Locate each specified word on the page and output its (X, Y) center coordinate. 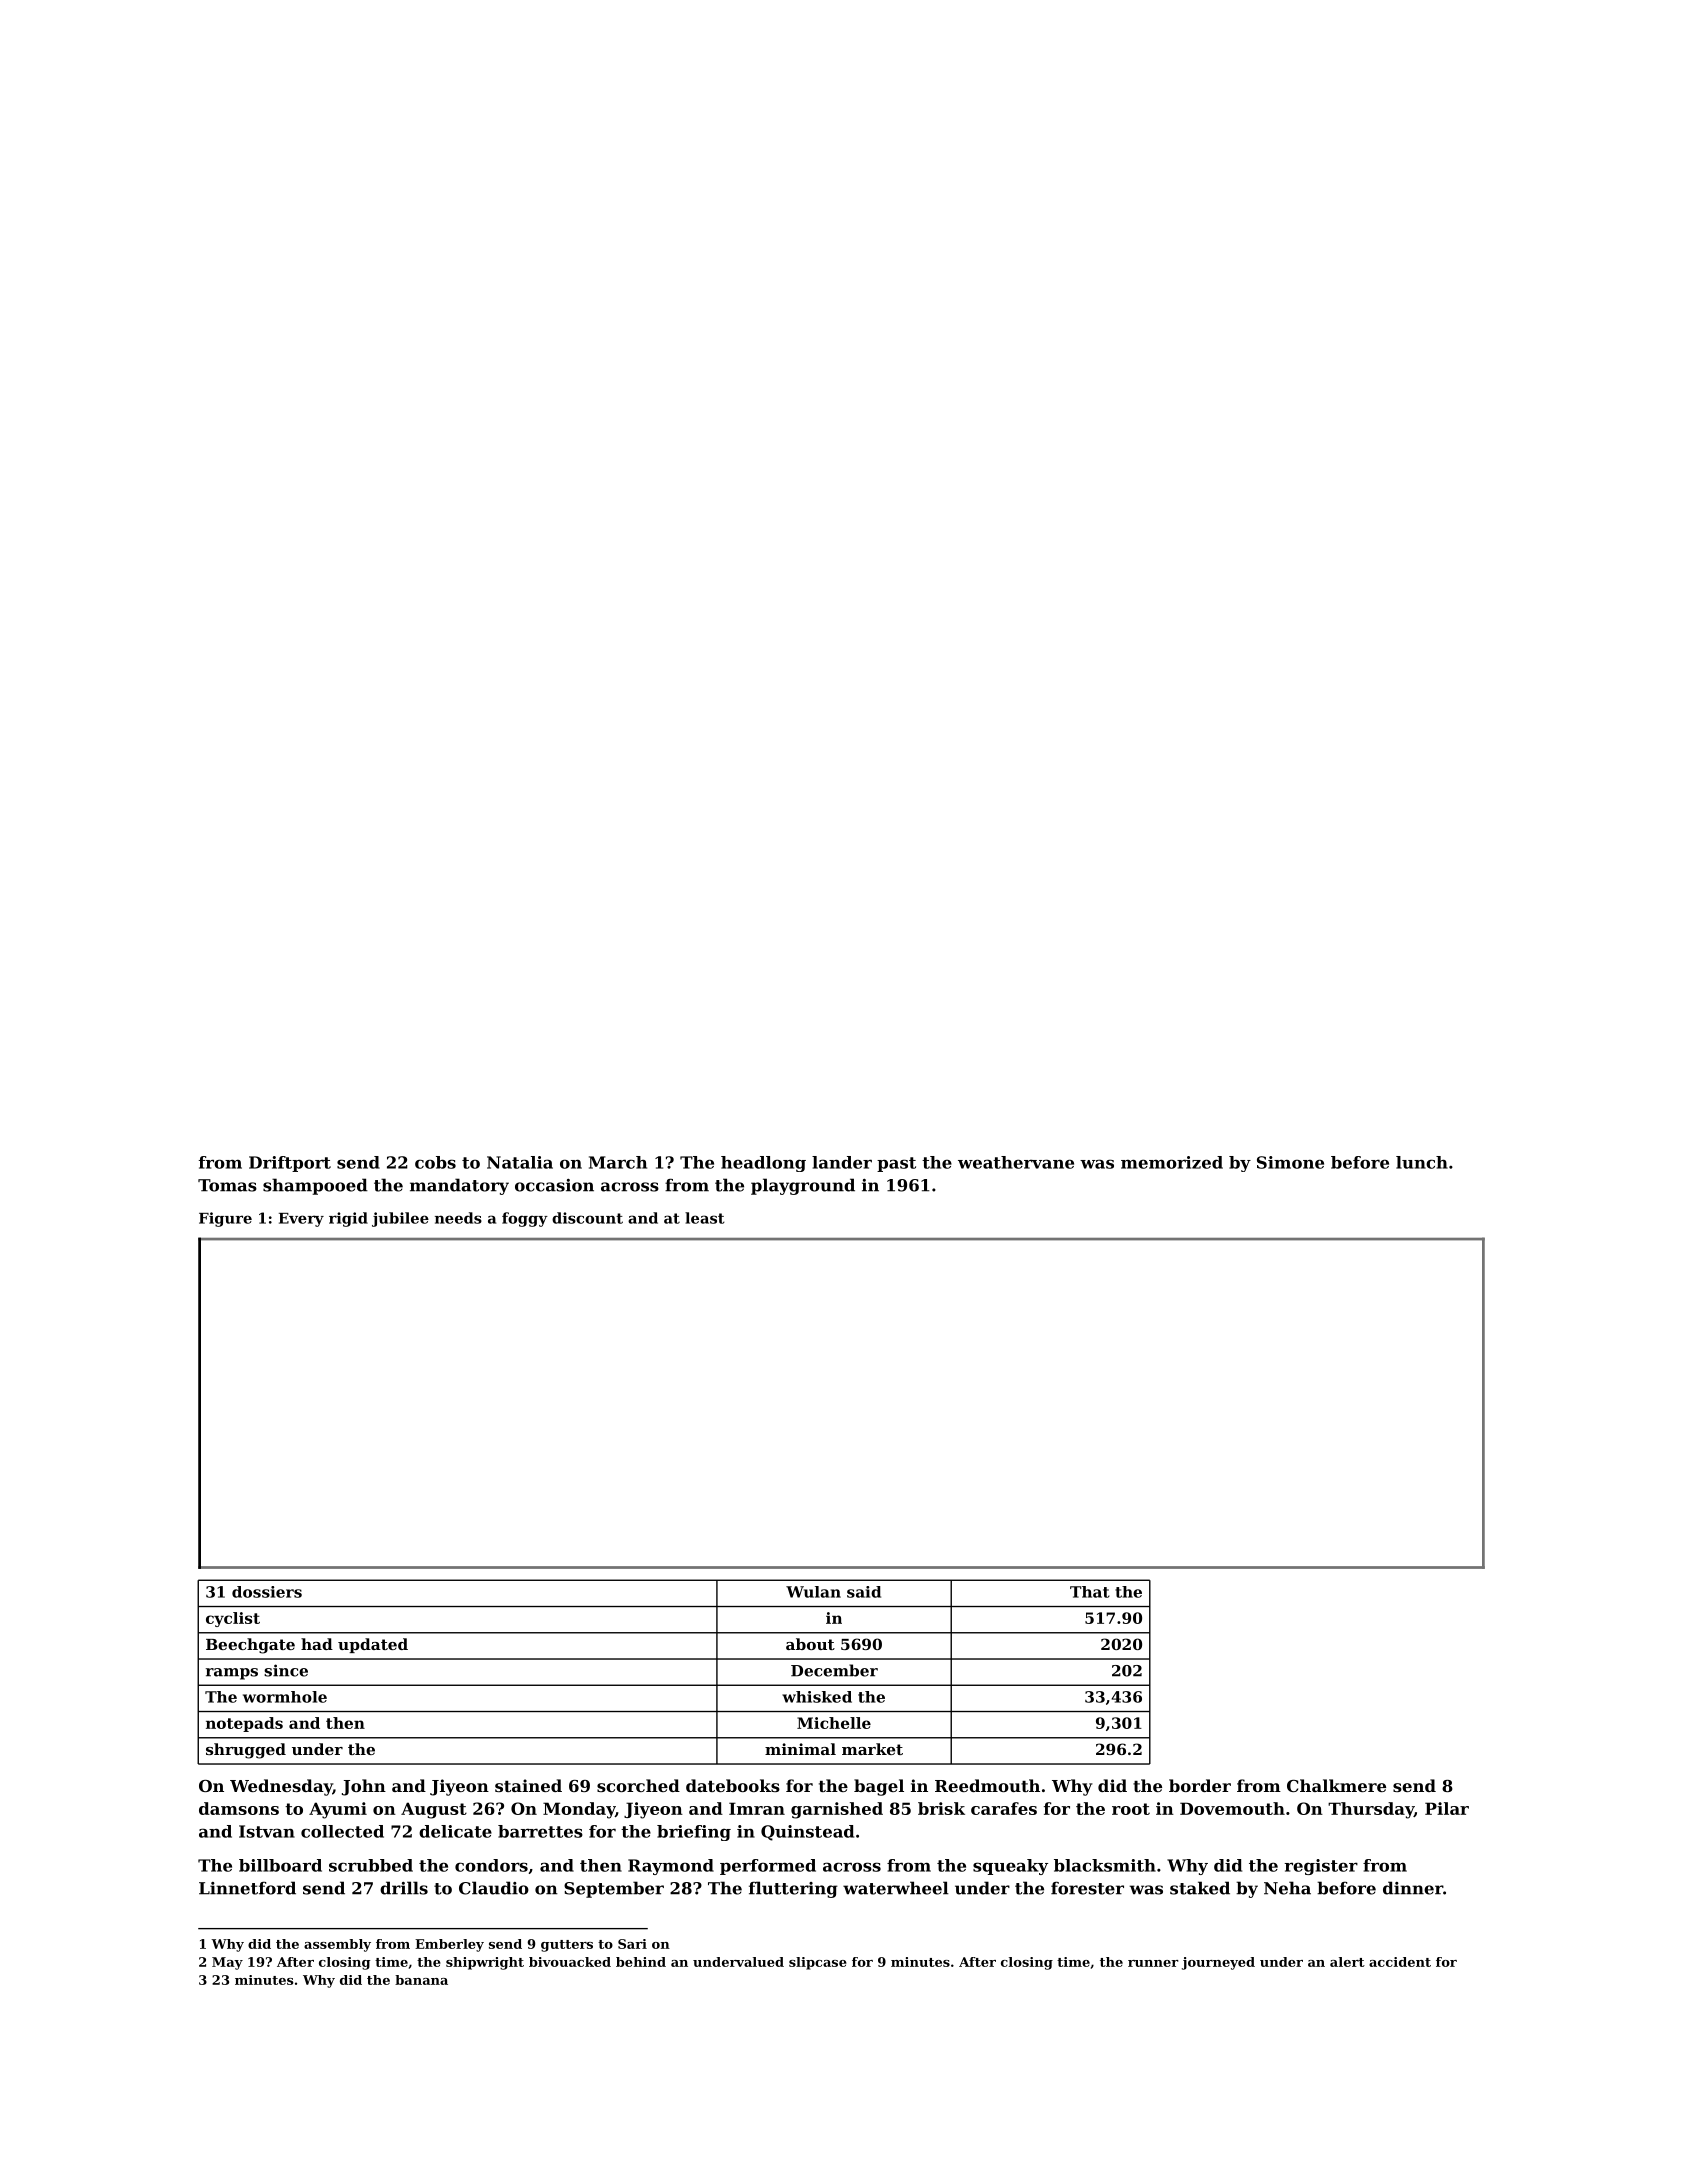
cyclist (233, 1619)
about (810, 1644)
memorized (1172, 1162)
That (1090, 1592)
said (864, 1592)
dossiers (267, 1592)
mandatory (459, 1186)
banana (421, 1980)
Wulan (813, 1592)
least (705, 1218)
